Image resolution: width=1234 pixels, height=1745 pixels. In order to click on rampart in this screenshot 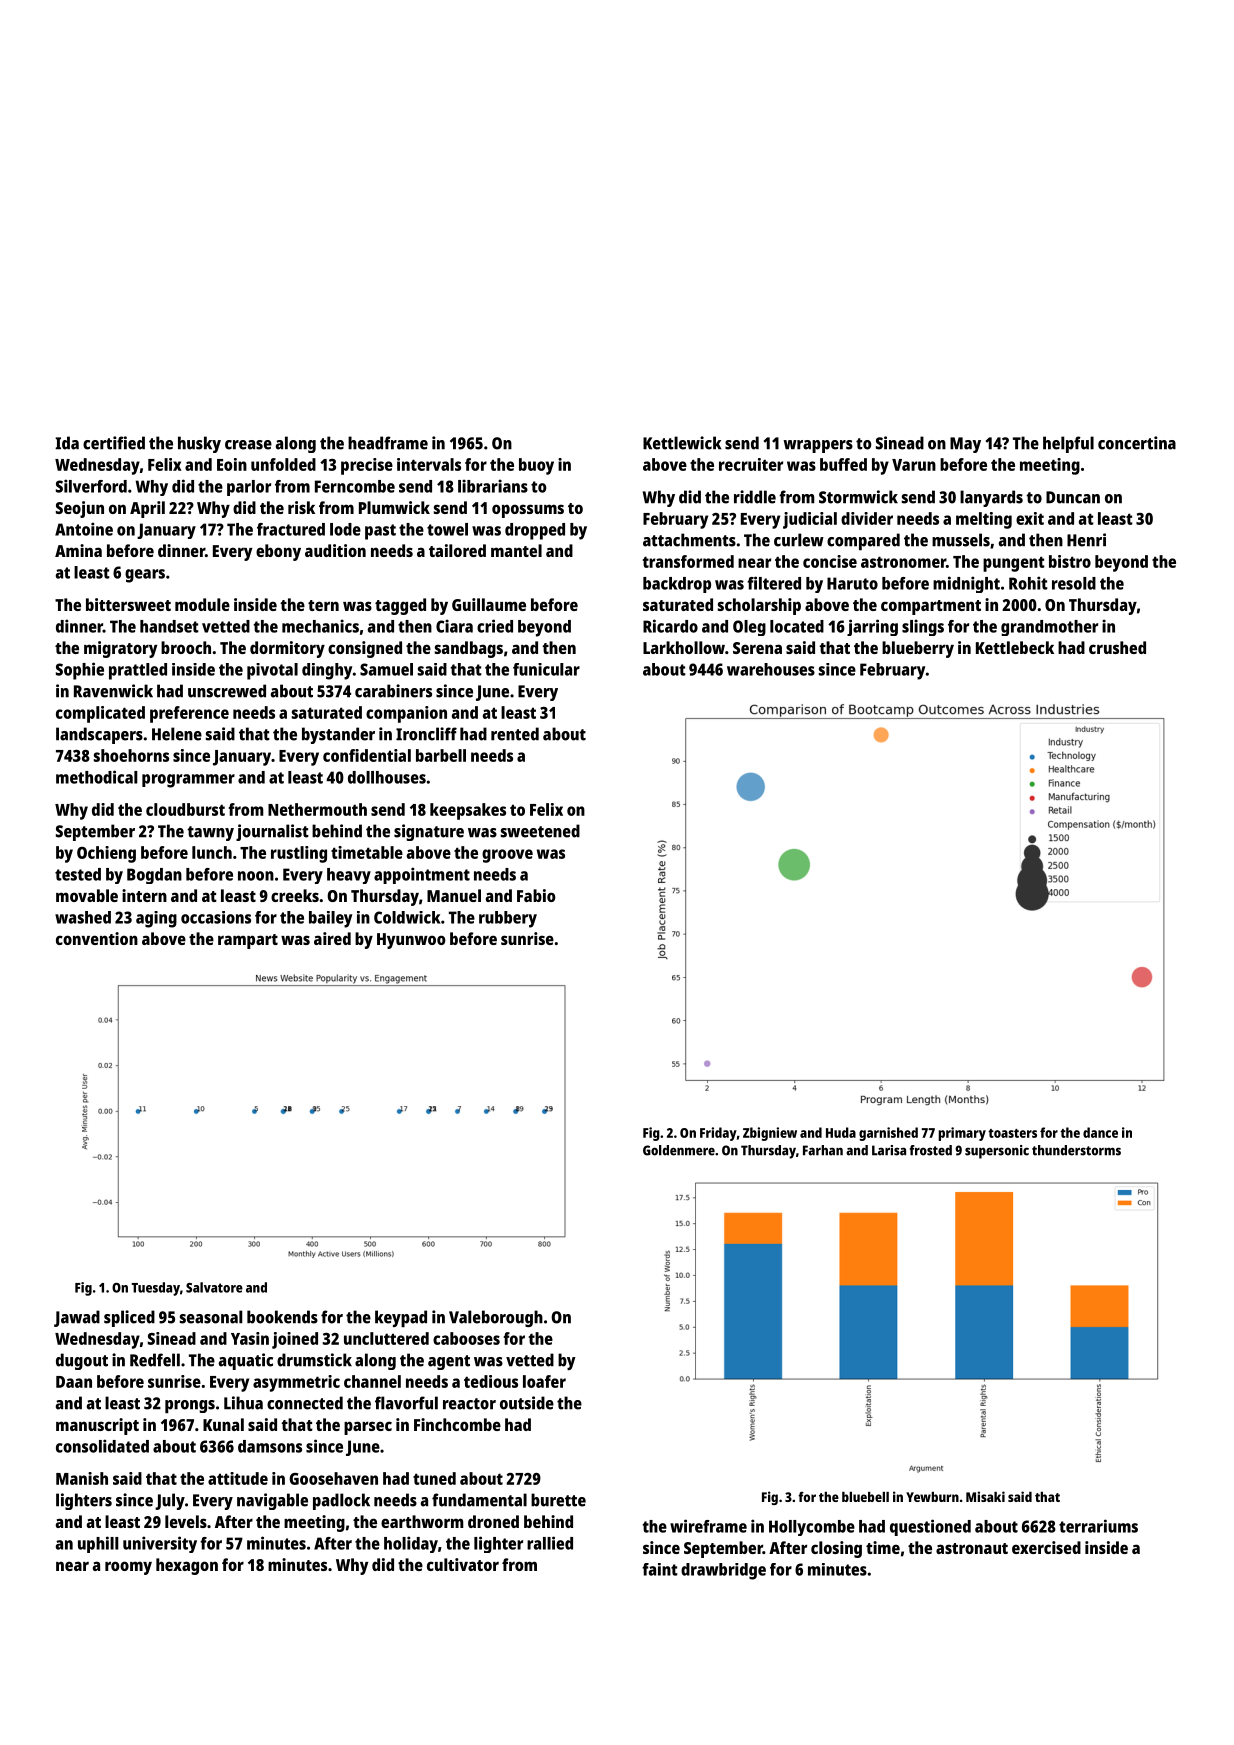, I will do `click(248, 941)`.
